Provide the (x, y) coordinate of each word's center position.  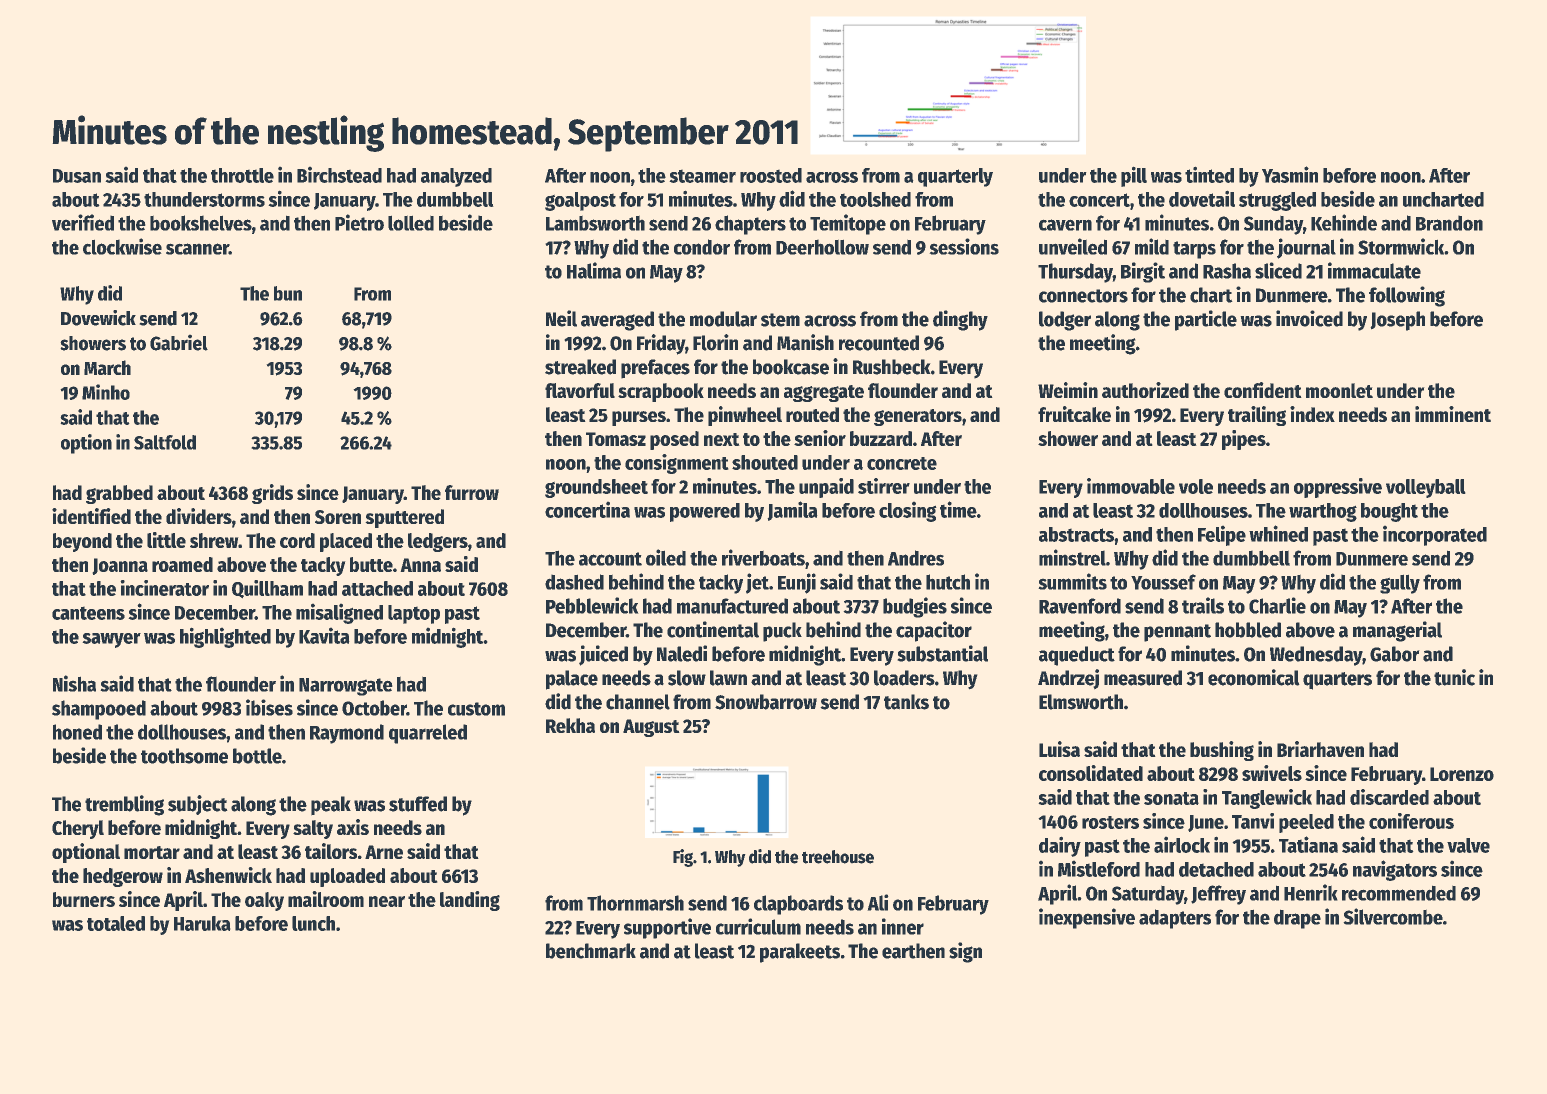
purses (639, 418)
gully (1400, 584)
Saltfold (165, 442)
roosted (771, 175)
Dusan (77, 176)
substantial (943, 653)
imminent (1453, 414)
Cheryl (78, 829)
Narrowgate (345, 687)
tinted (1209, 175)
